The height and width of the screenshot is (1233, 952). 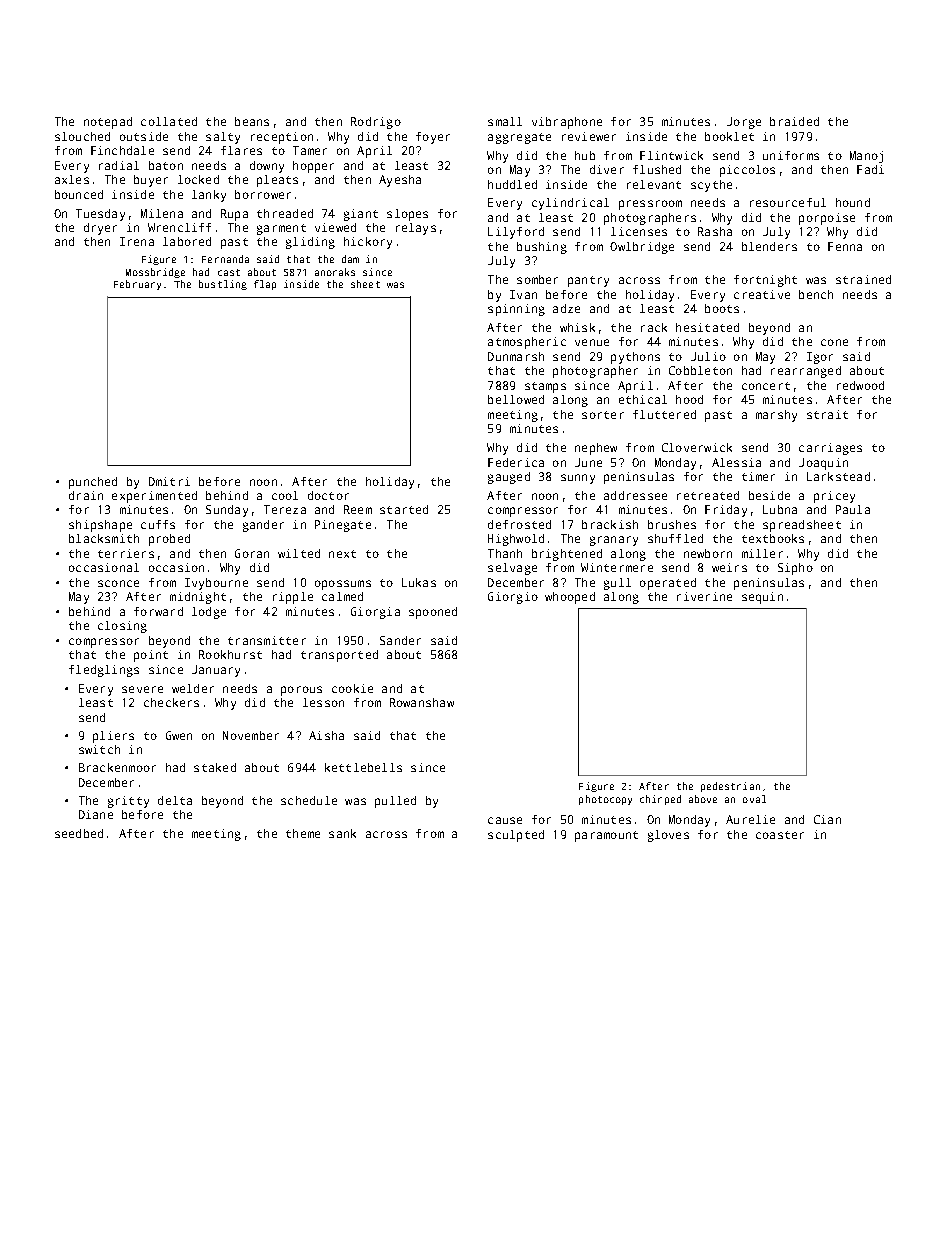 I want to click on collated, so click(x=169, y=121).
